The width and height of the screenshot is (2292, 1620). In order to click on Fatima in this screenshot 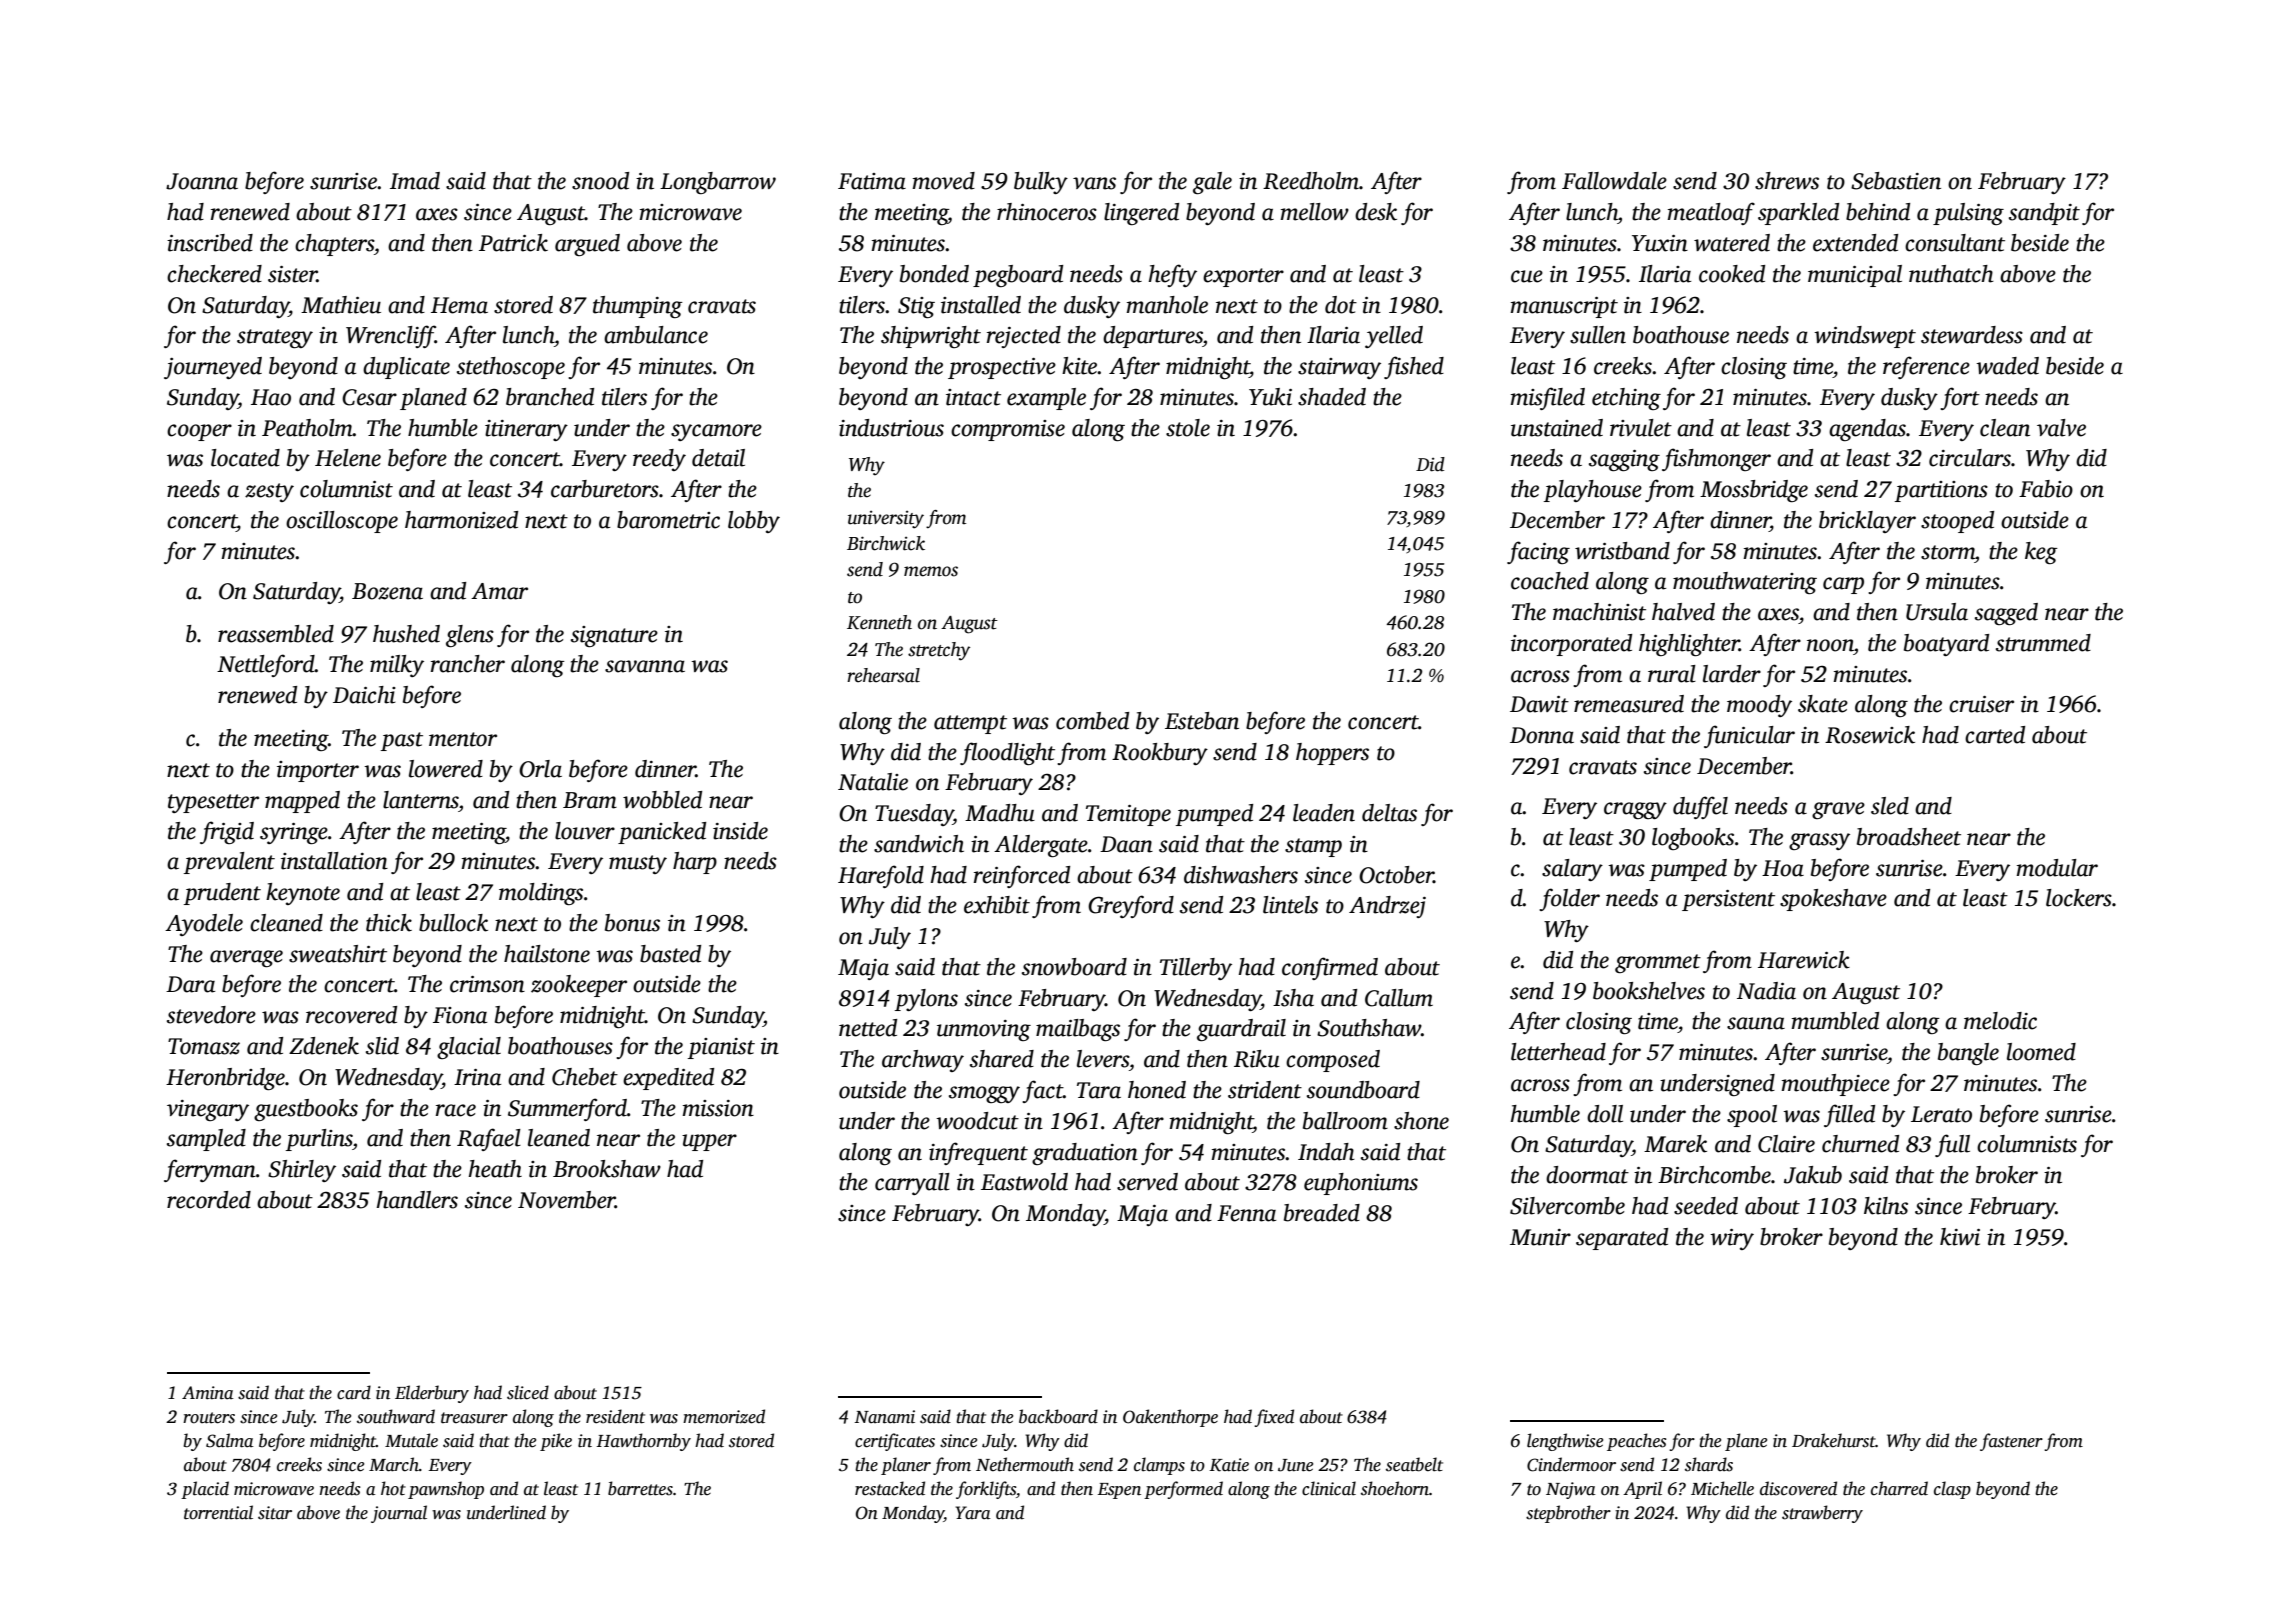, I will do `click(872, 181)`.
